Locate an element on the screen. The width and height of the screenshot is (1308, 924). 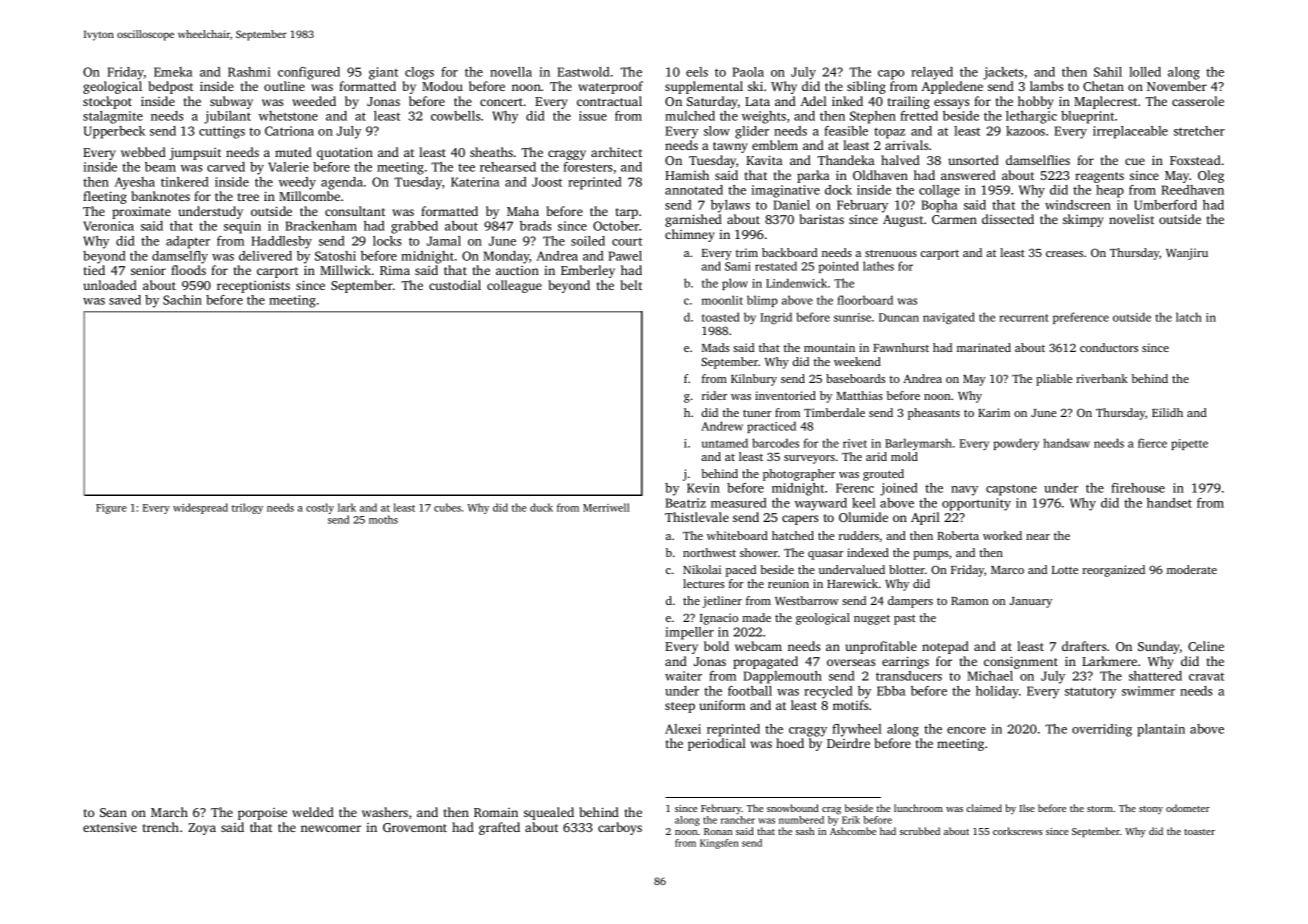
creases is located at coordinates (1064, 254).
